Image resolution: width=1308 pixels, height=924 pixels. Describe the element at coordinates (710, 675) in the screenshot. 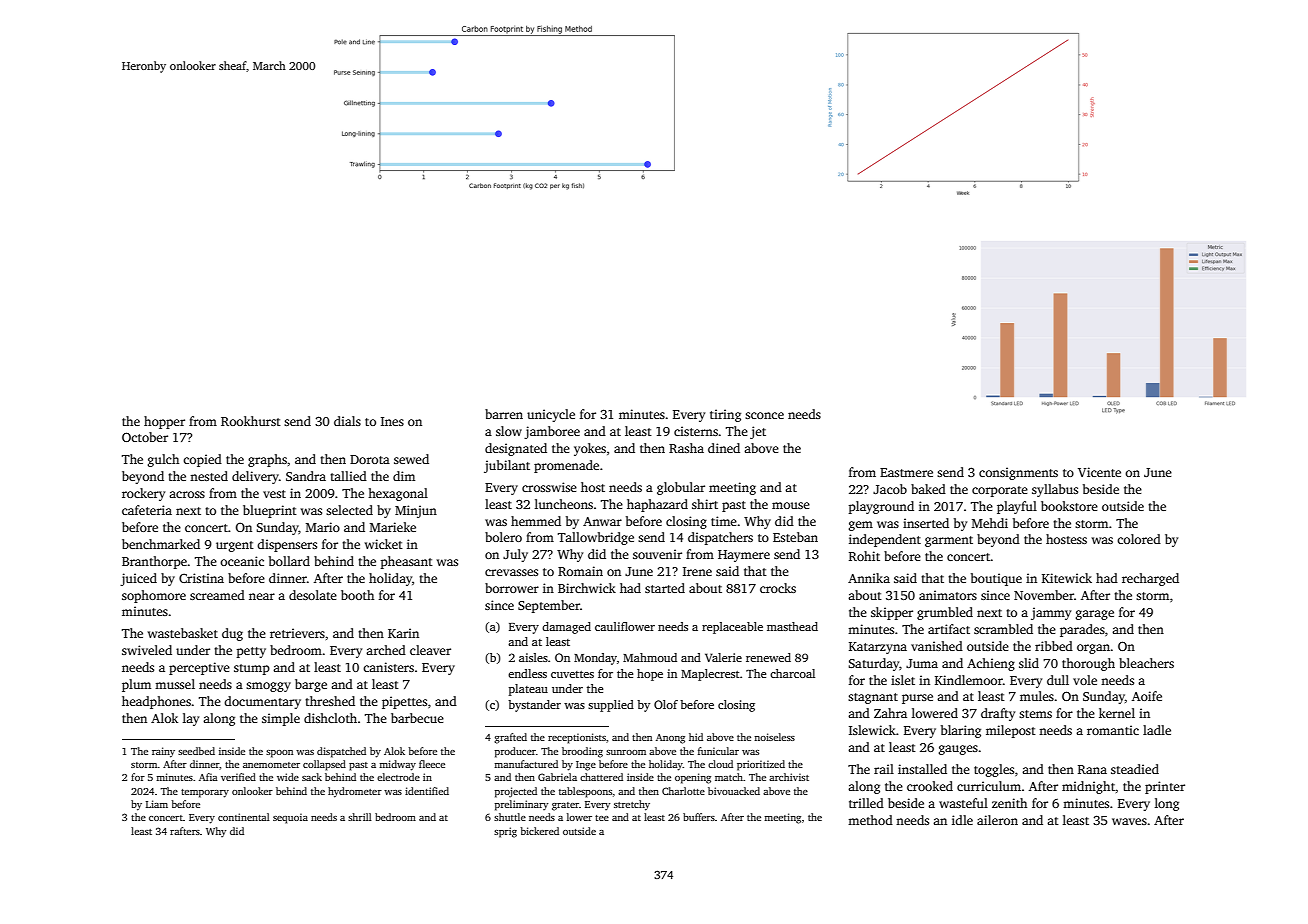

I see `Maplecrest` at that location.
